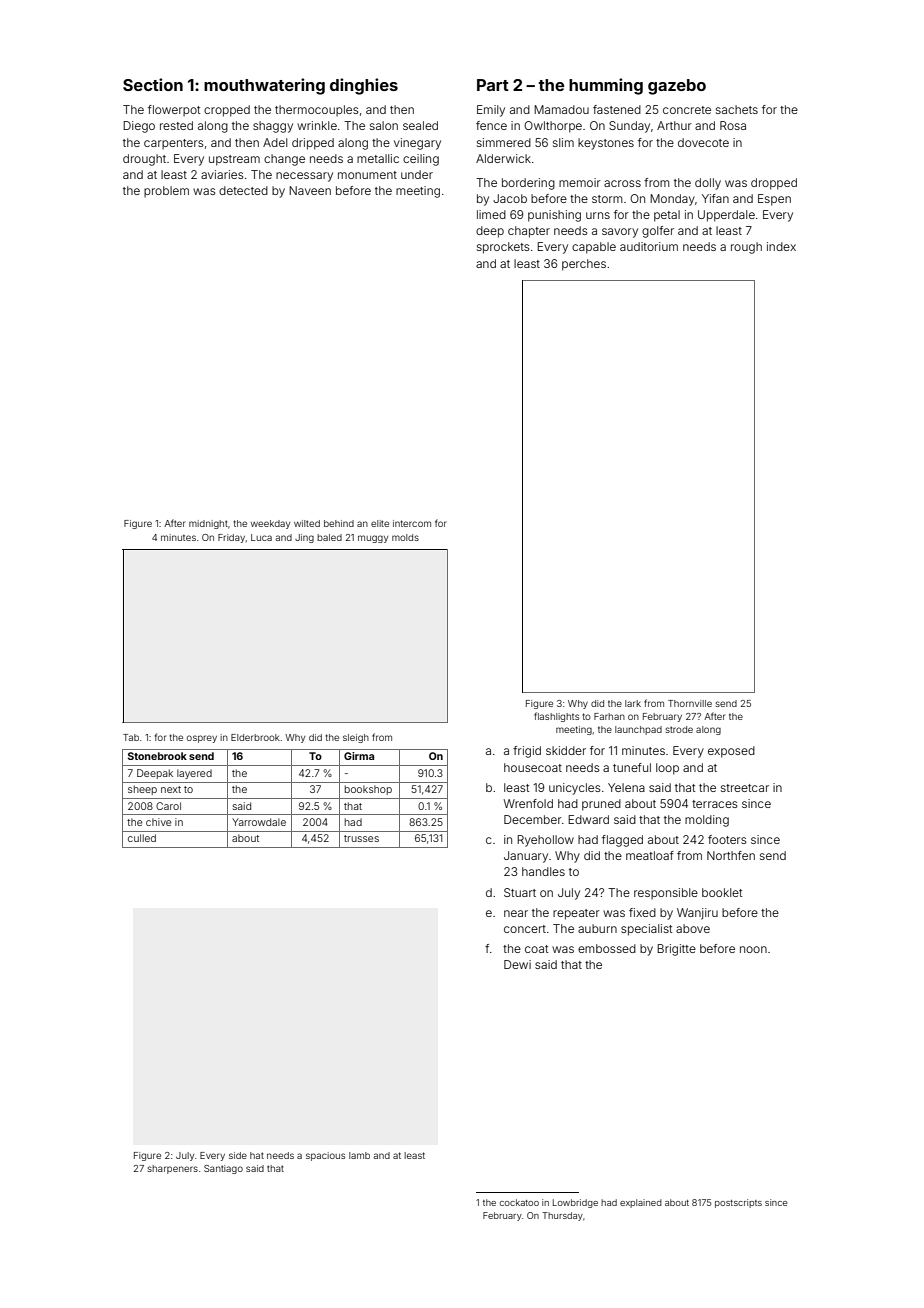  What do you see at coordinates (417, 174) in the screenshot?
I see `under` at bounding box center [417, 174].
